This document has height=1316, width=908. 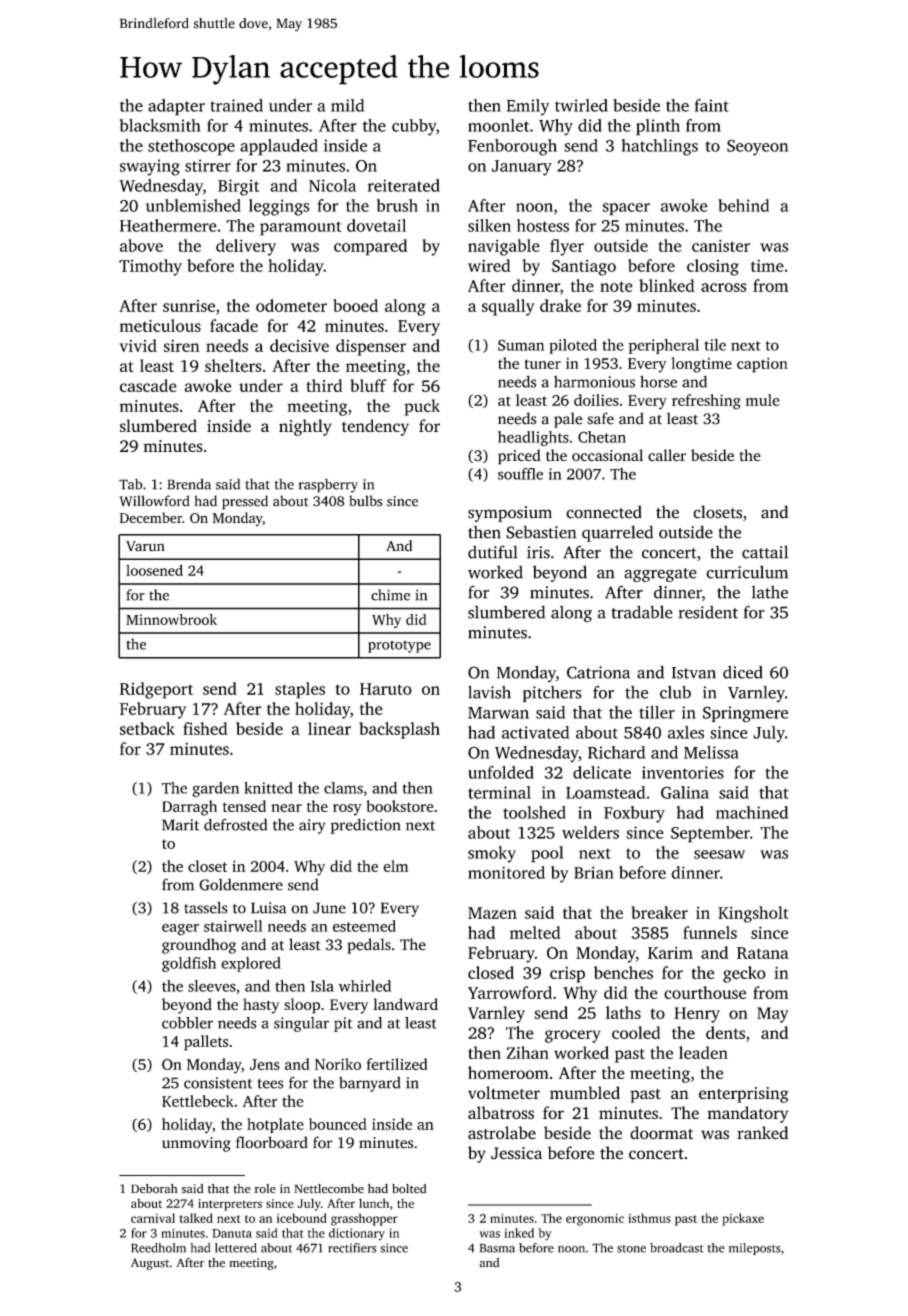 I want to click on prototype, so click(x=399, y=646).
